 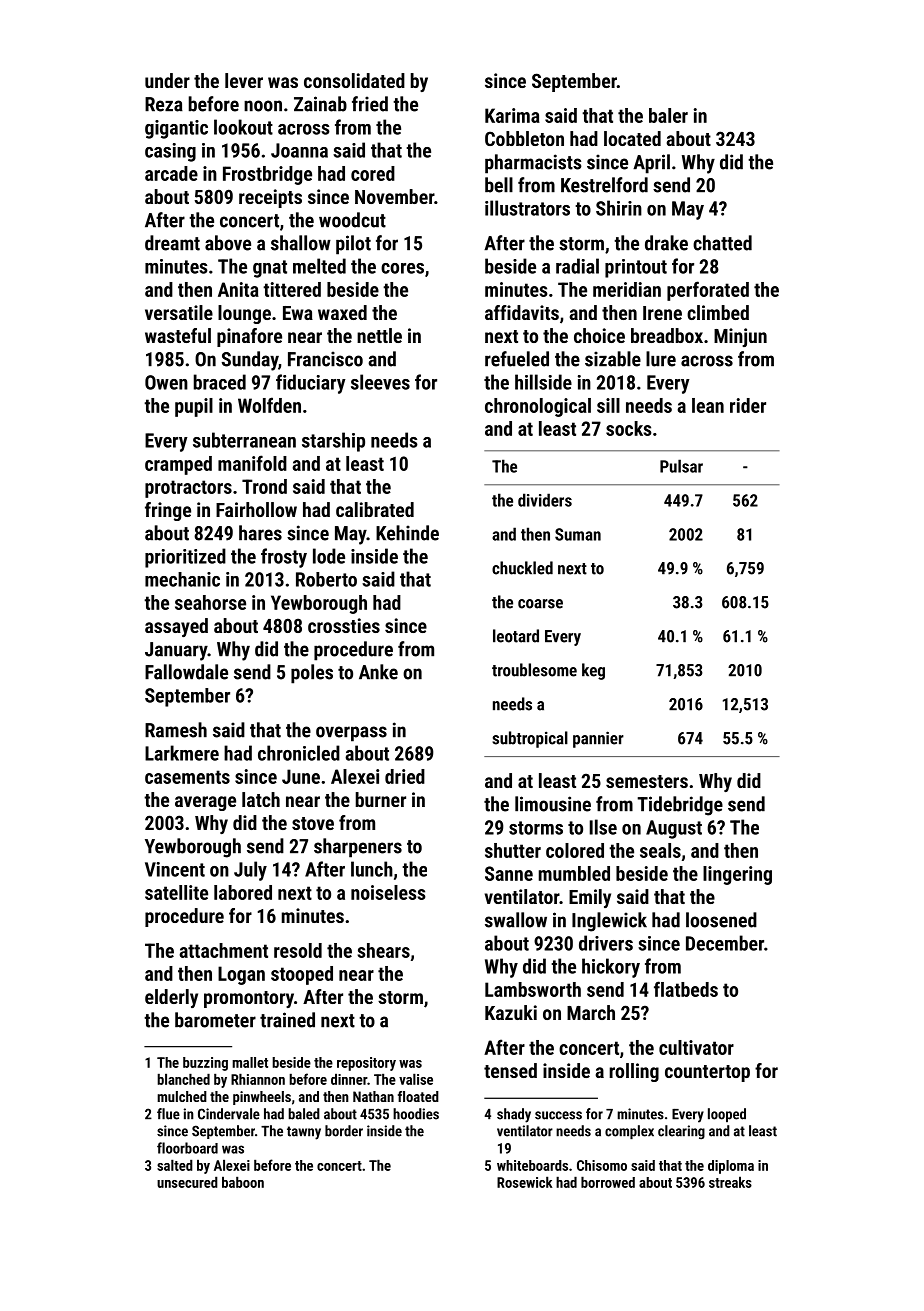 I want to click on unsecured, so click(x=187, y=1182).
